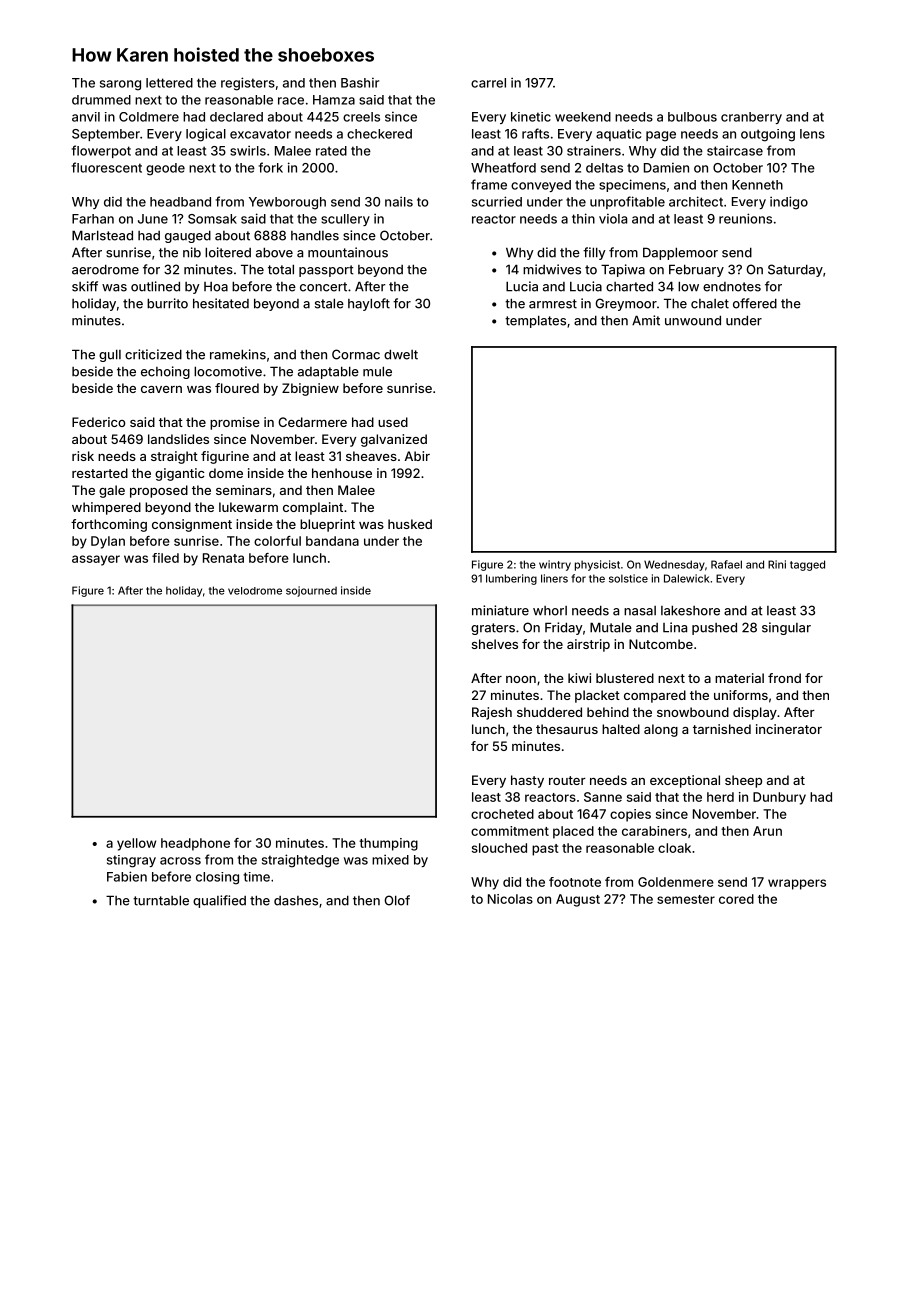 The height and width of the screenshot is (1316, 908). What do you see at coordinates (397, 900) in the screenshot?
I see `Olof` at bounding box center [397, 900].
